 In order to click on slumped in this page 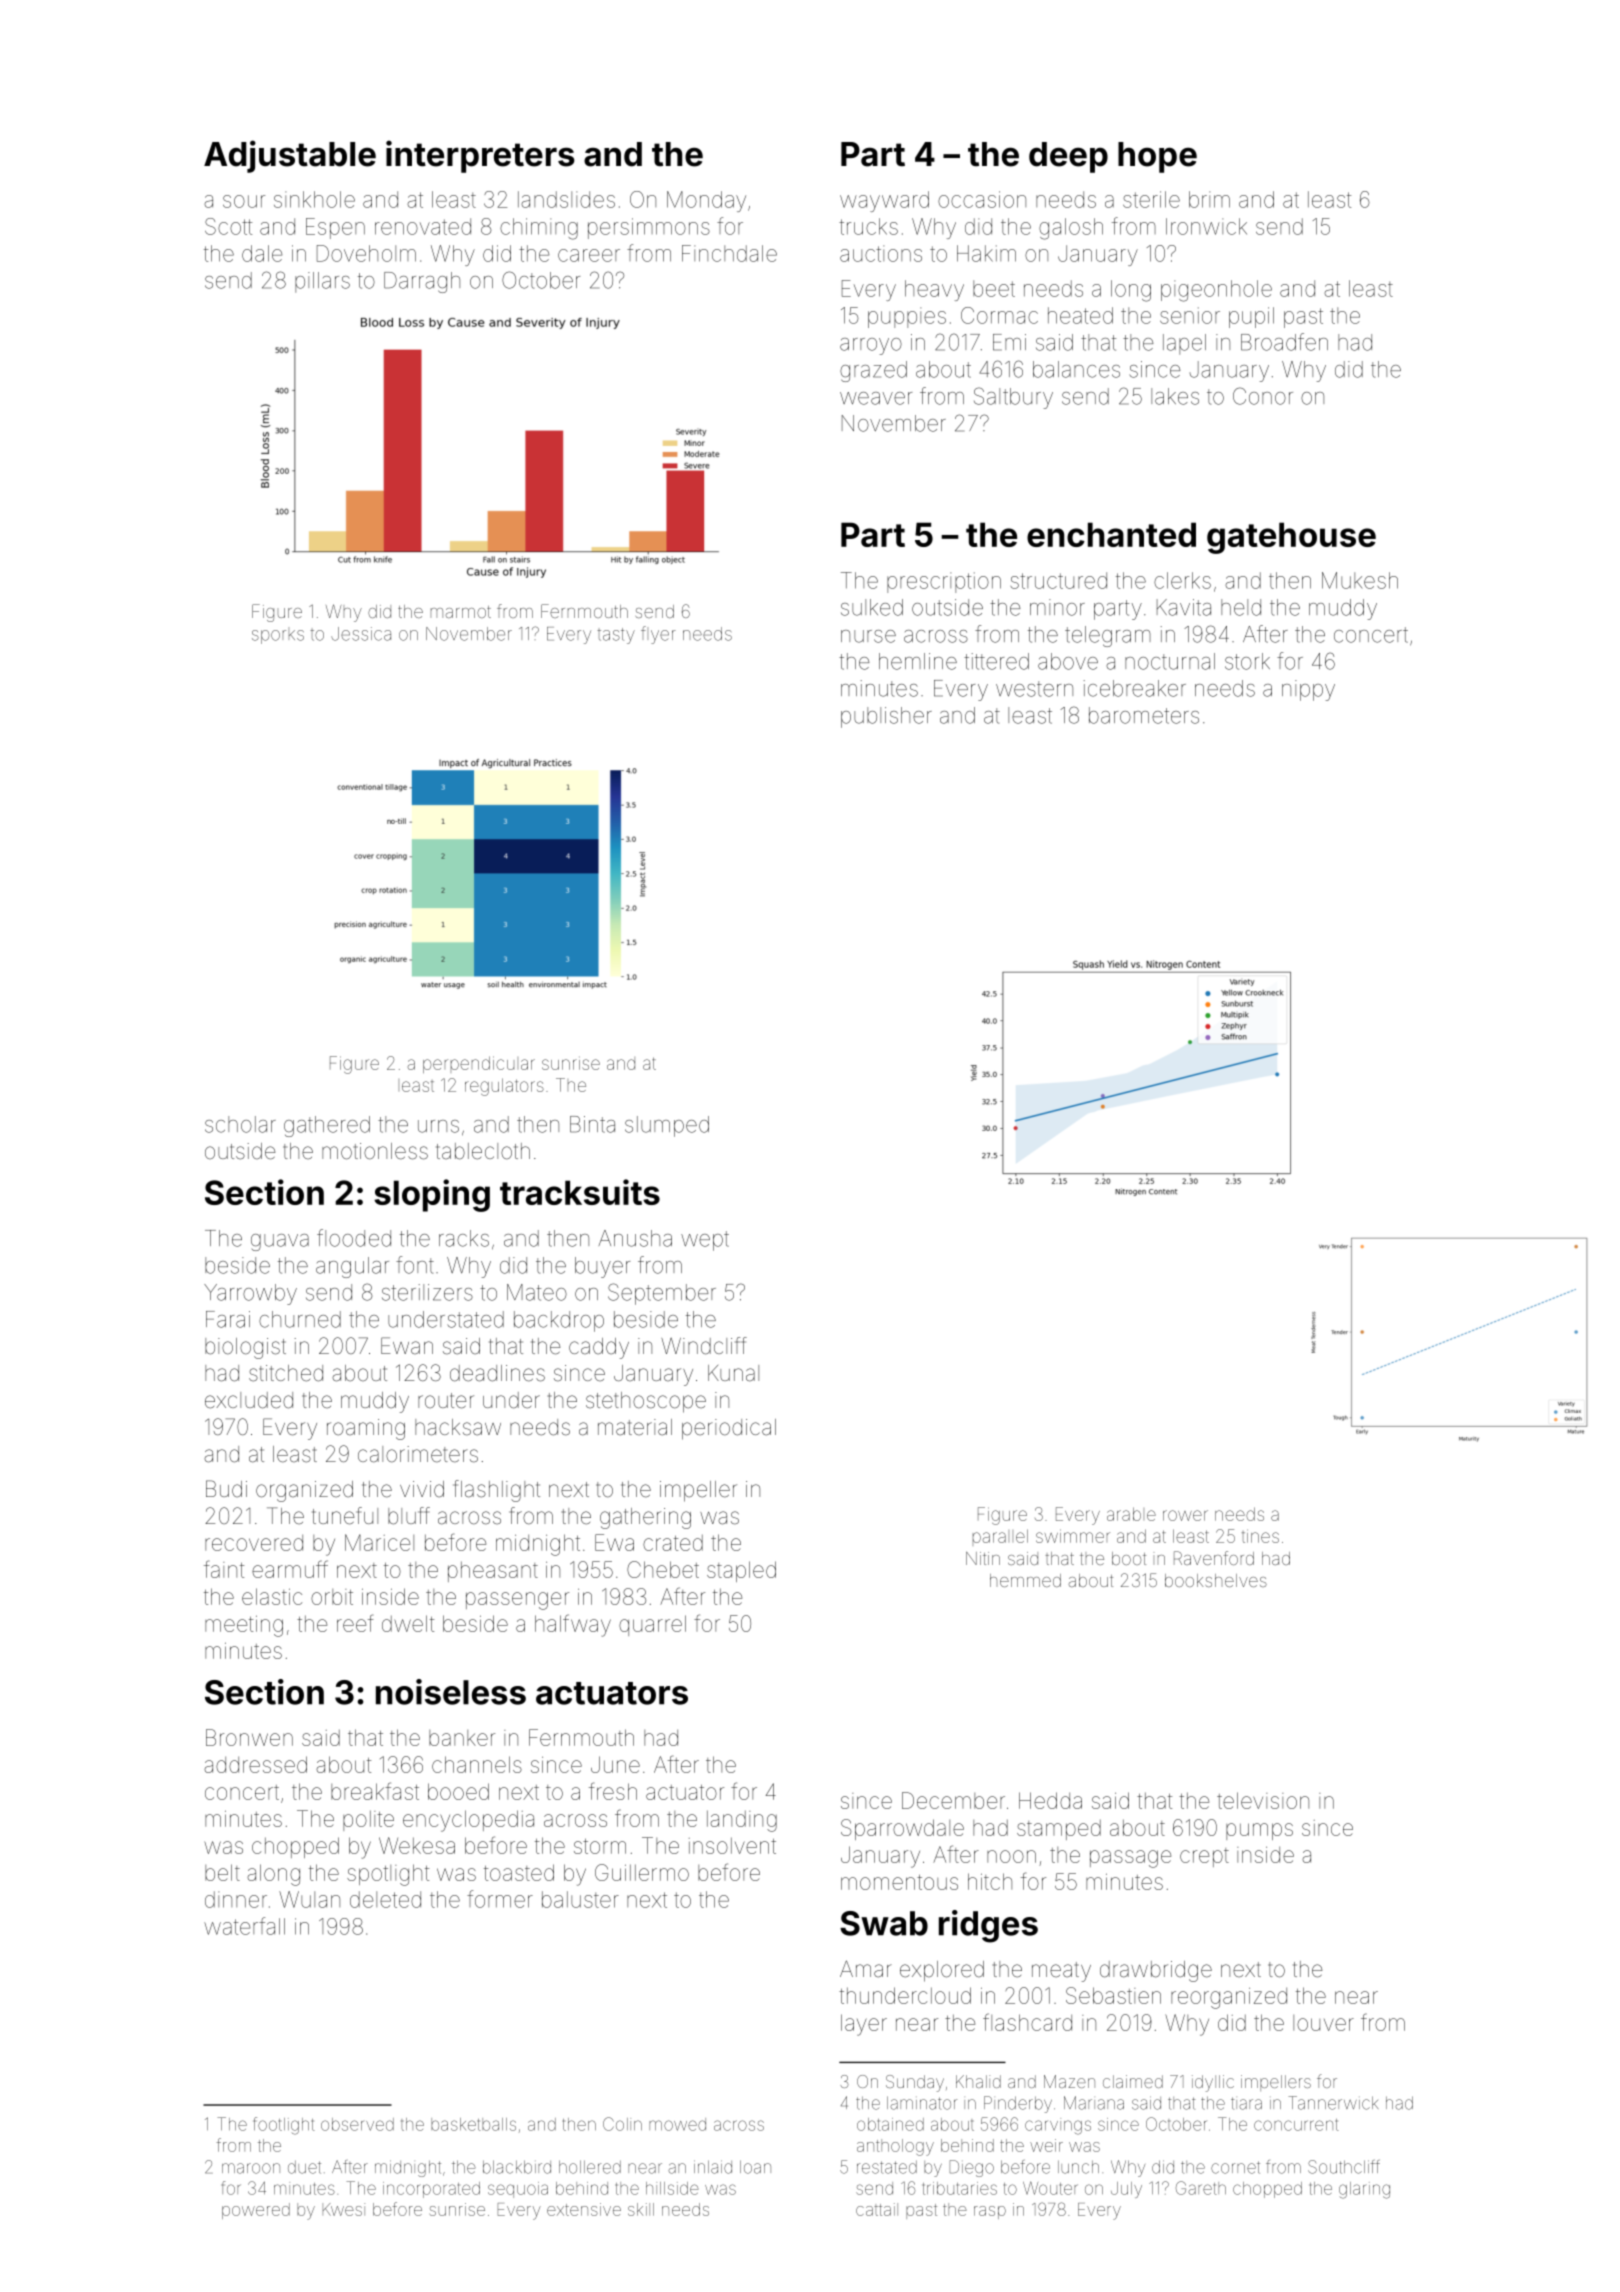, I will do `click(667, 1126)`.
